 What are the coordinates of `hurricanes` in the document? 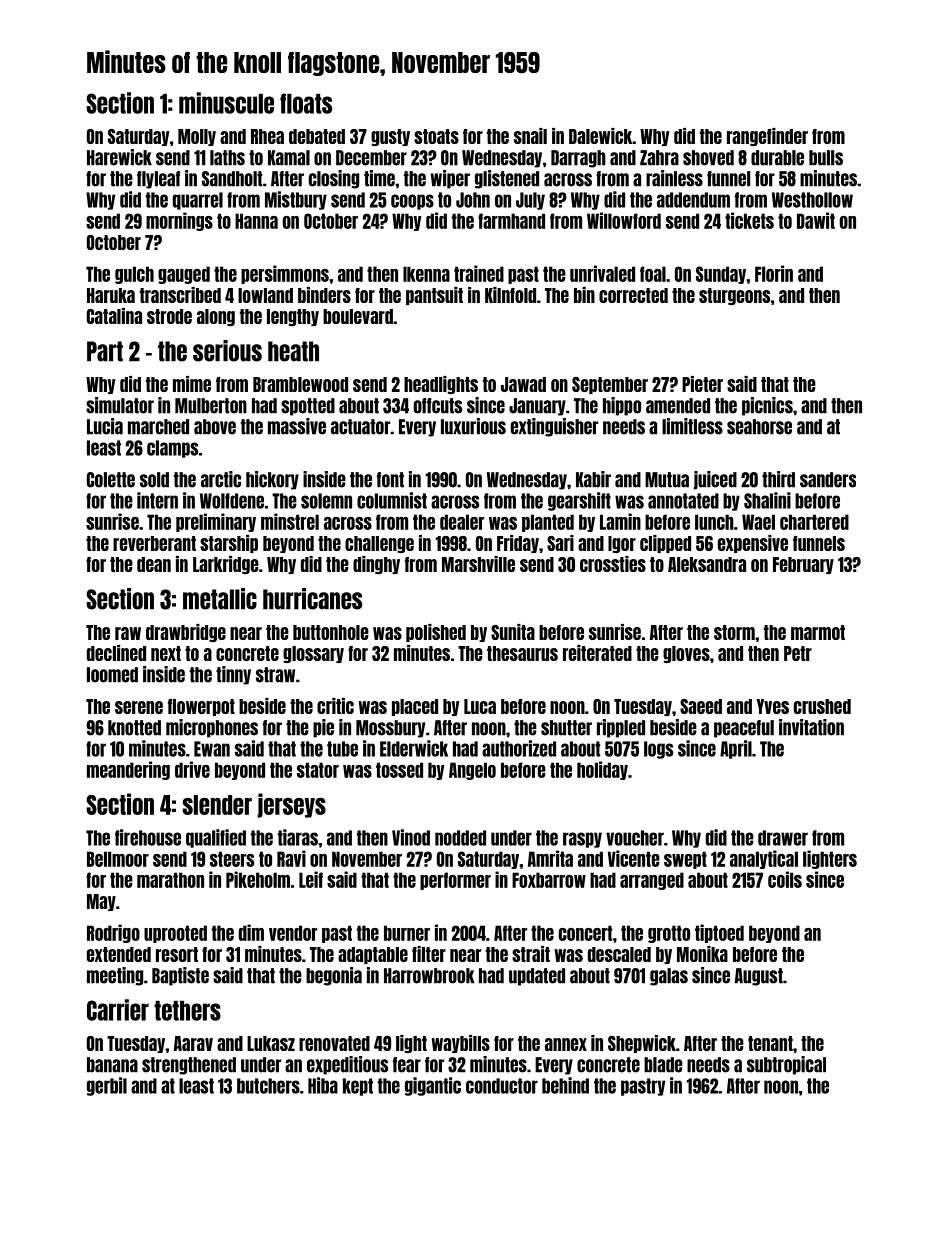 It's located at (312, 599).
